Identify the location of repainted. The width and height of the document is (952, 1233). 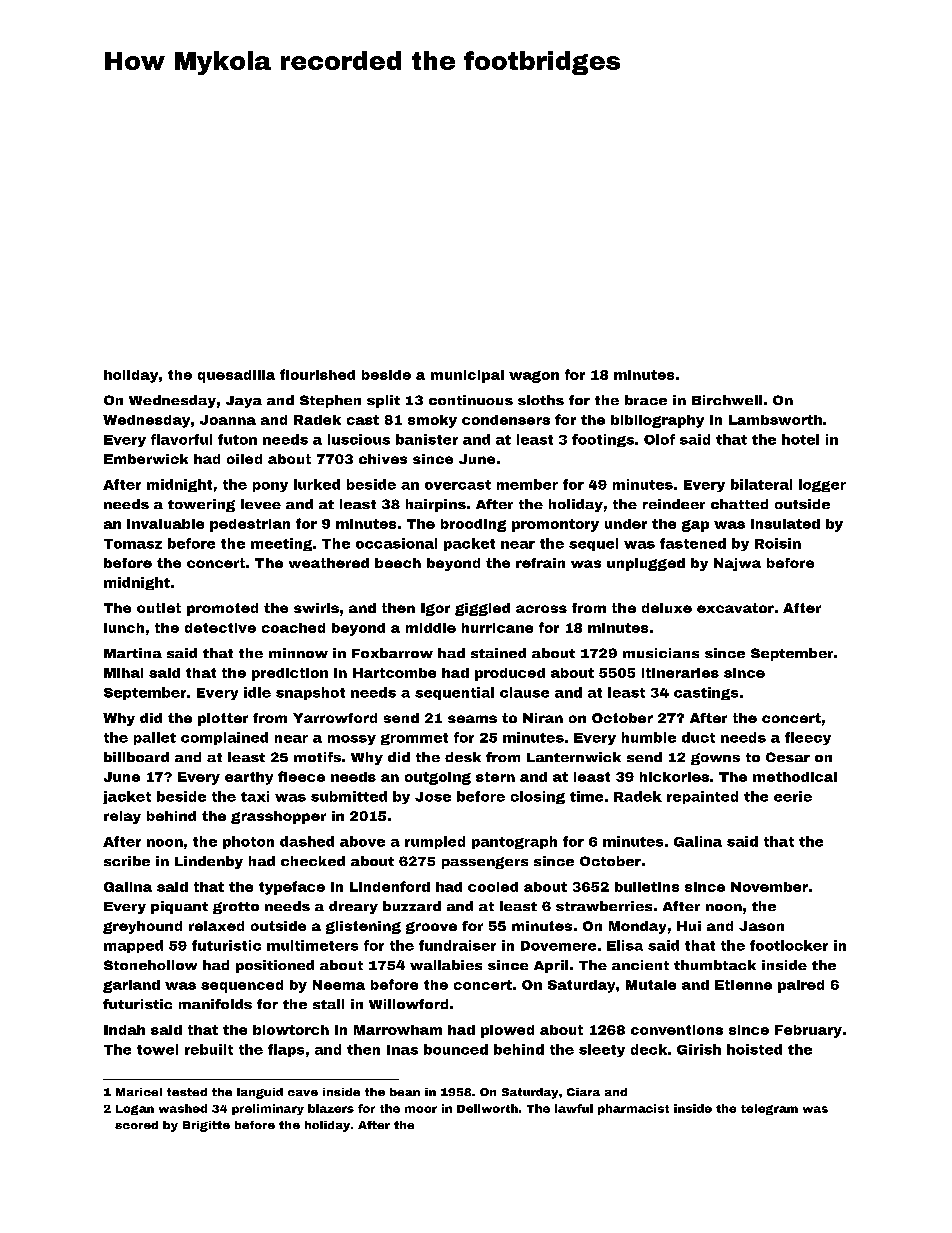
(702, 797).
